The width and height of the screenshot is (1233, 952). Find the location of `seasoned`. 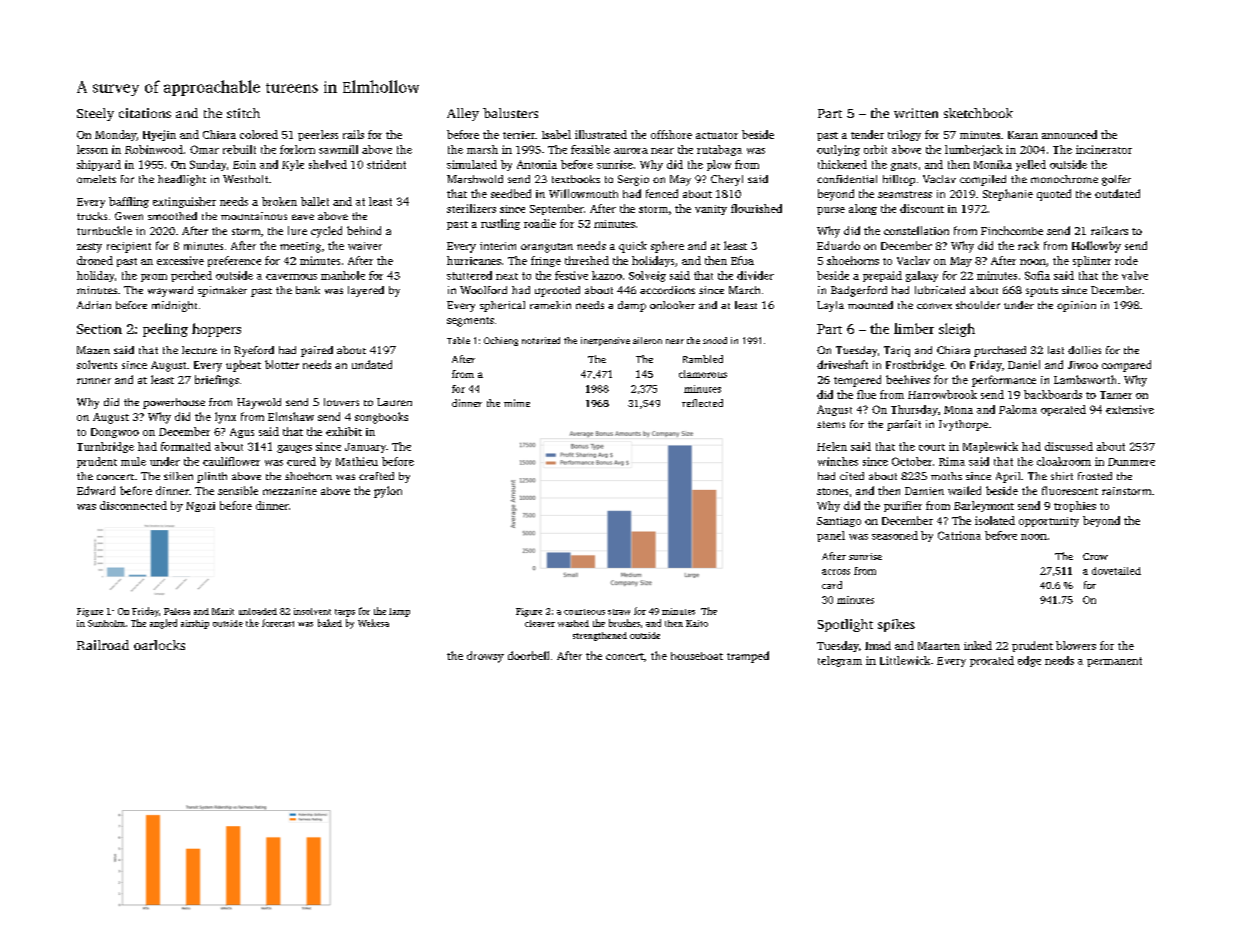

seasoned is located at coordinates (895, 535).
